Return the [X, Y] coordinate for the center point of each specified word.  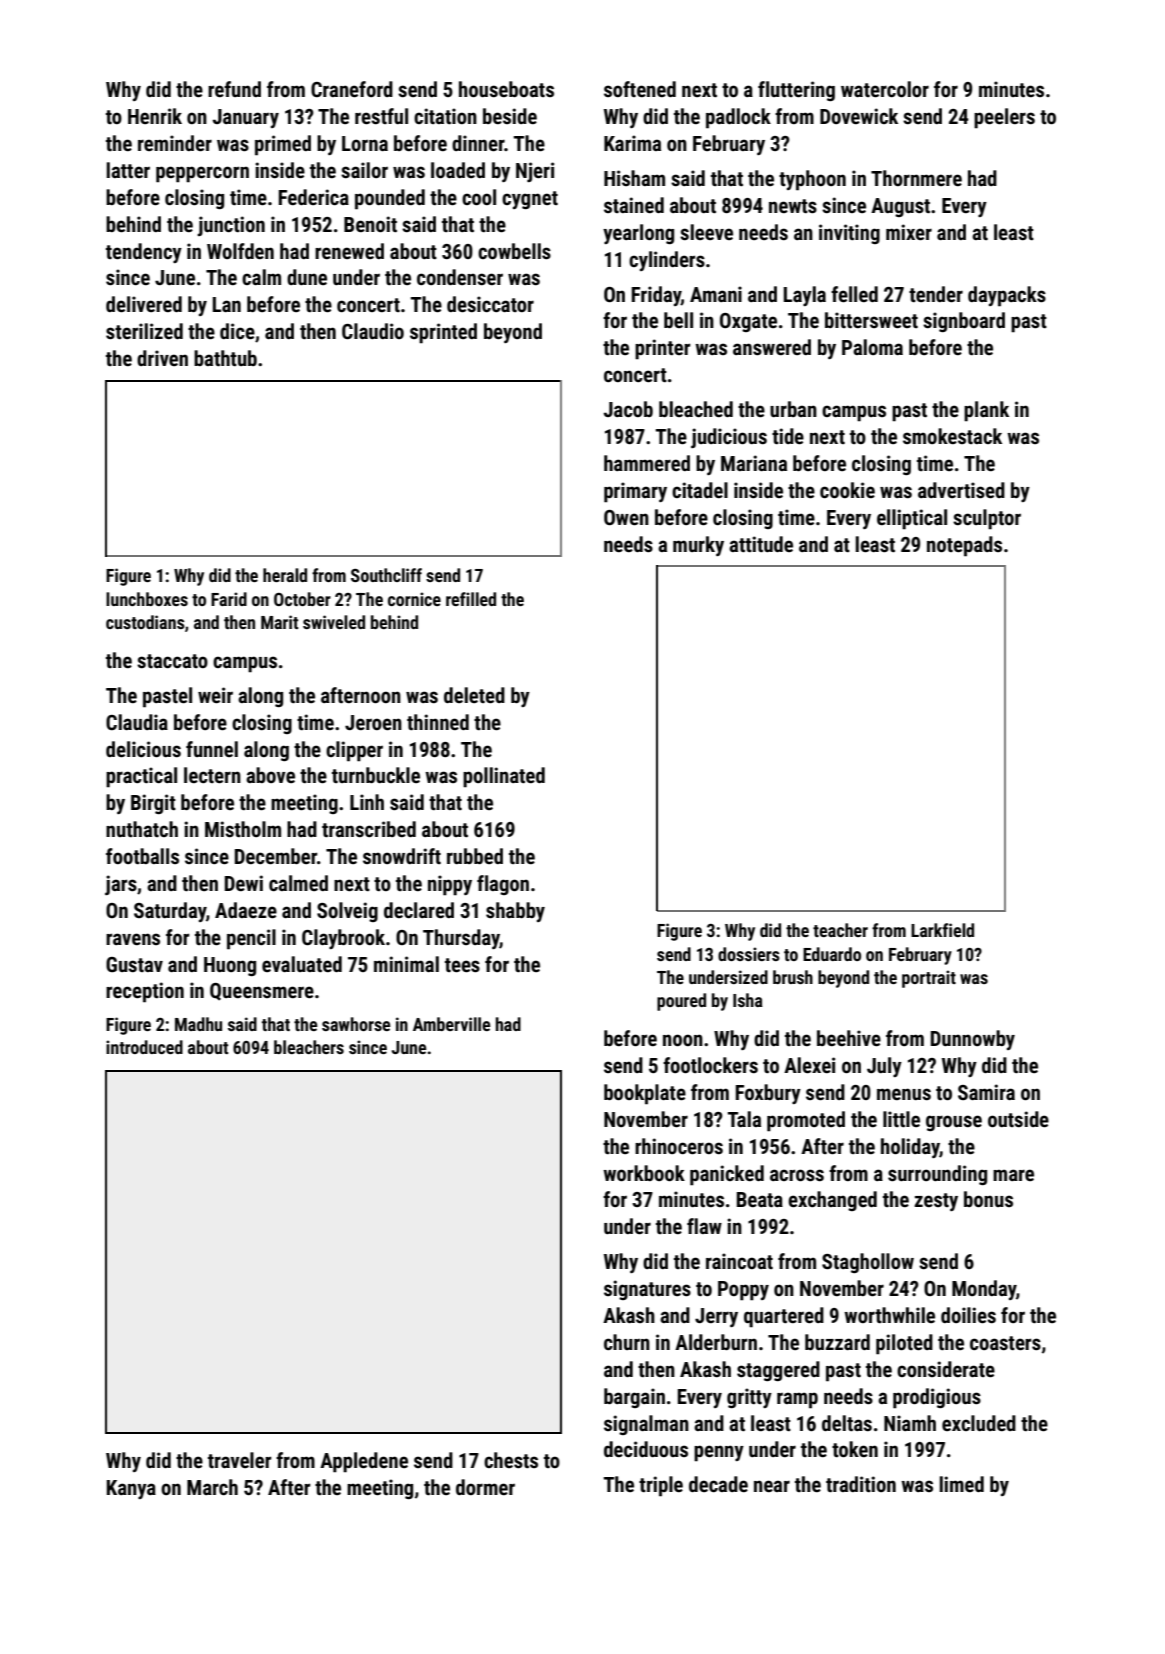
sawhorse [356, 1024]
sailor [364, 170]
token [855, 1449]
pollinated [504, 777]
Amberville [452, 1024]
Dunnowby [973, 1040]
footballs [142, 856]
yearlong [638, 234]
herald [285, 575]
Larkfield [942, 930]
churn [627, 1342]
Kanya [131, 1489]
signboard [964, 322]
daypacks [1007, 296]
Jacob [628, 409]
